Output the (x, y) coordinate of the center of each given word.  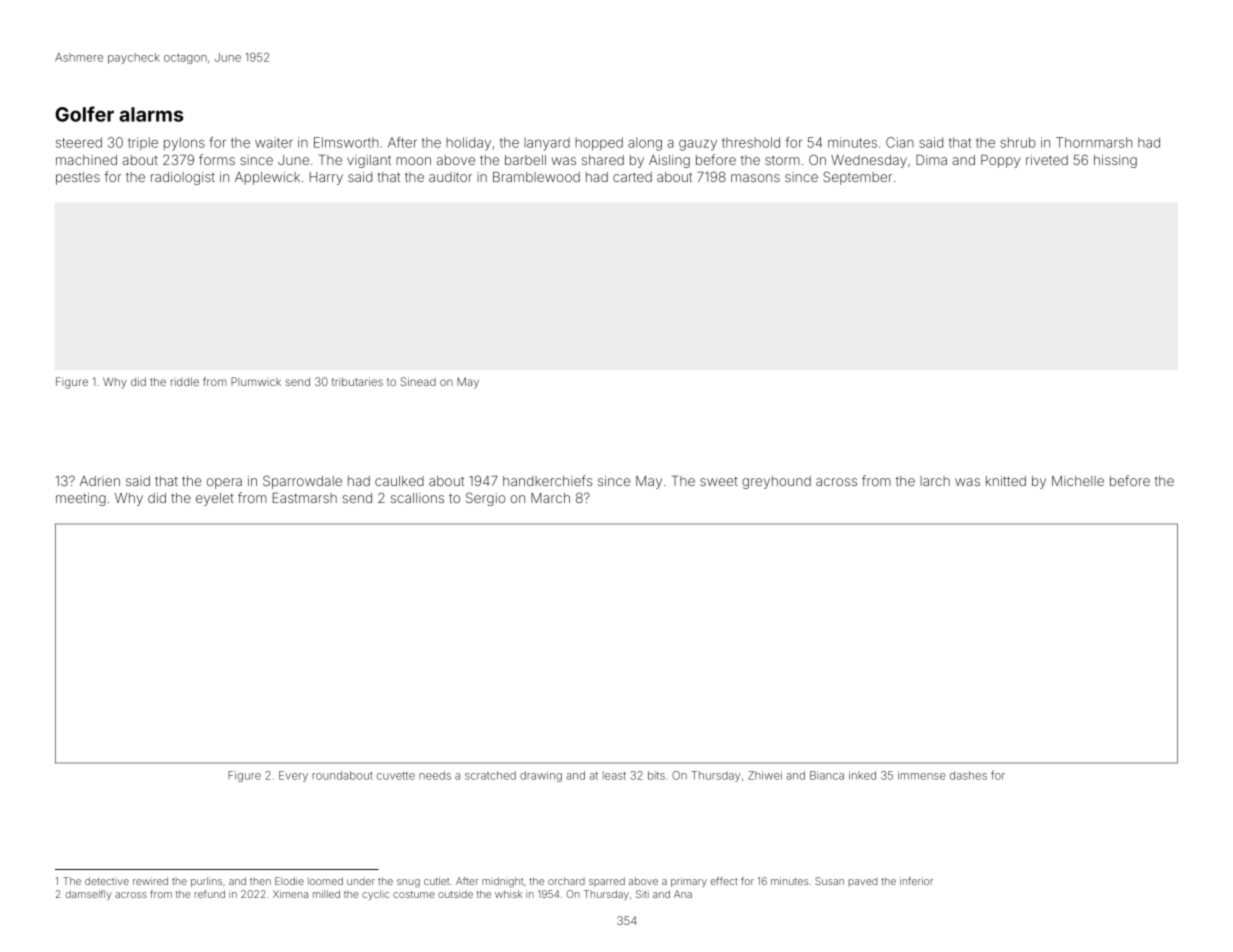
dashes (968, 775)
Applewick (267, 178)
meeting (81, 499)
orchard (566, 881)
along (645, 144)
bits (656, 775)
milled (326, 894)
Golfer (84, 114)
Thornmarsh (1094, 142)
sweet (719, 481)
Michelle (1078, 481)
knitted (1006, 481)
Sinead (418, 381)
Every (293, 776)
